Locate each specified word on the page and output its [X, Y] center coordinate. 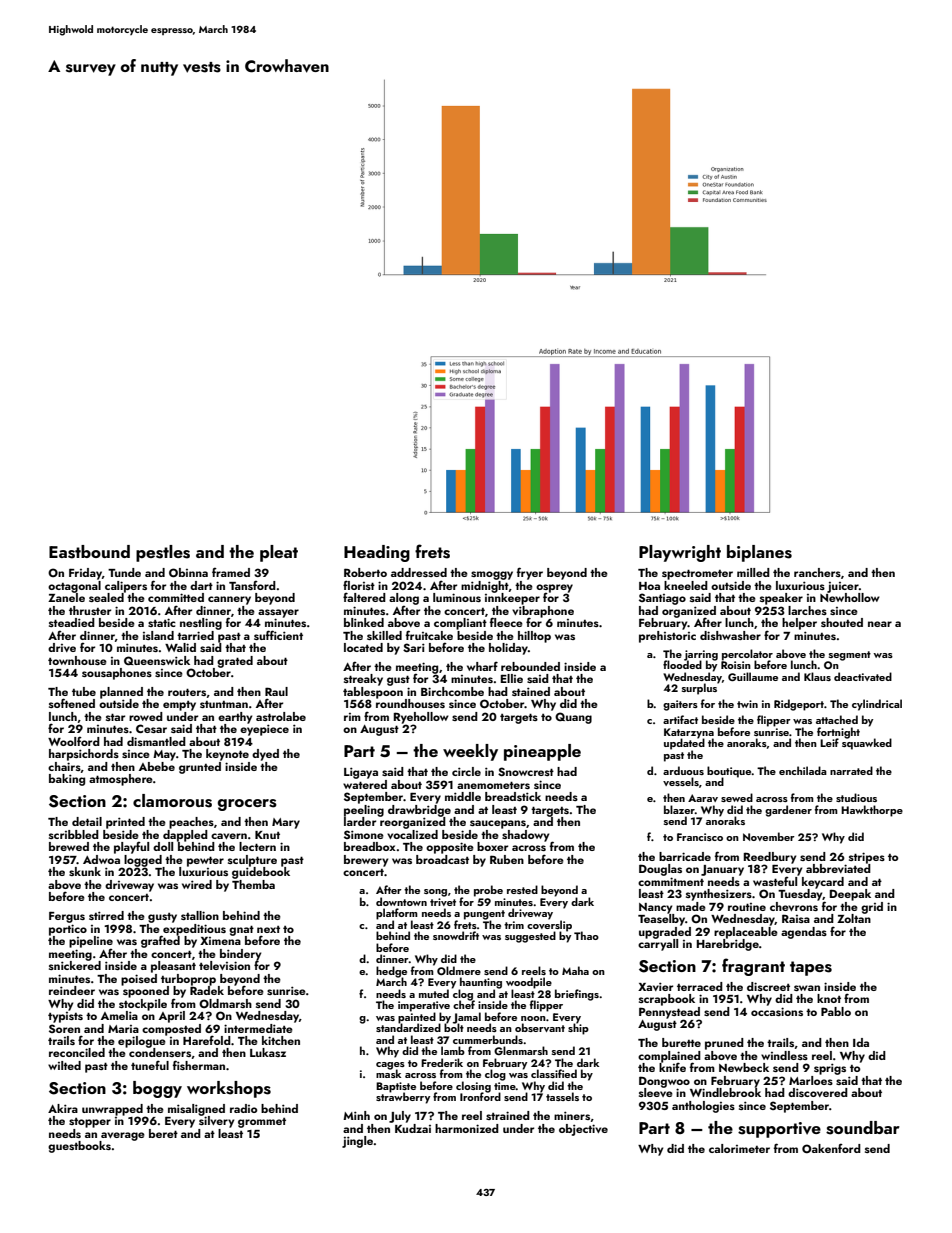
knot [829, 998]
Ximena [220, 941]
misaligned [196, 1110]
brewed [69, 846]
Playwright [680, 553]
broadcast [442, 859]
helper [799, 624]
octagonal [74, 587]
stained [531, 691]
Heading [377, 553]
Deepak [850, 895]
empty [179, 706]
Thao [586, 935]
